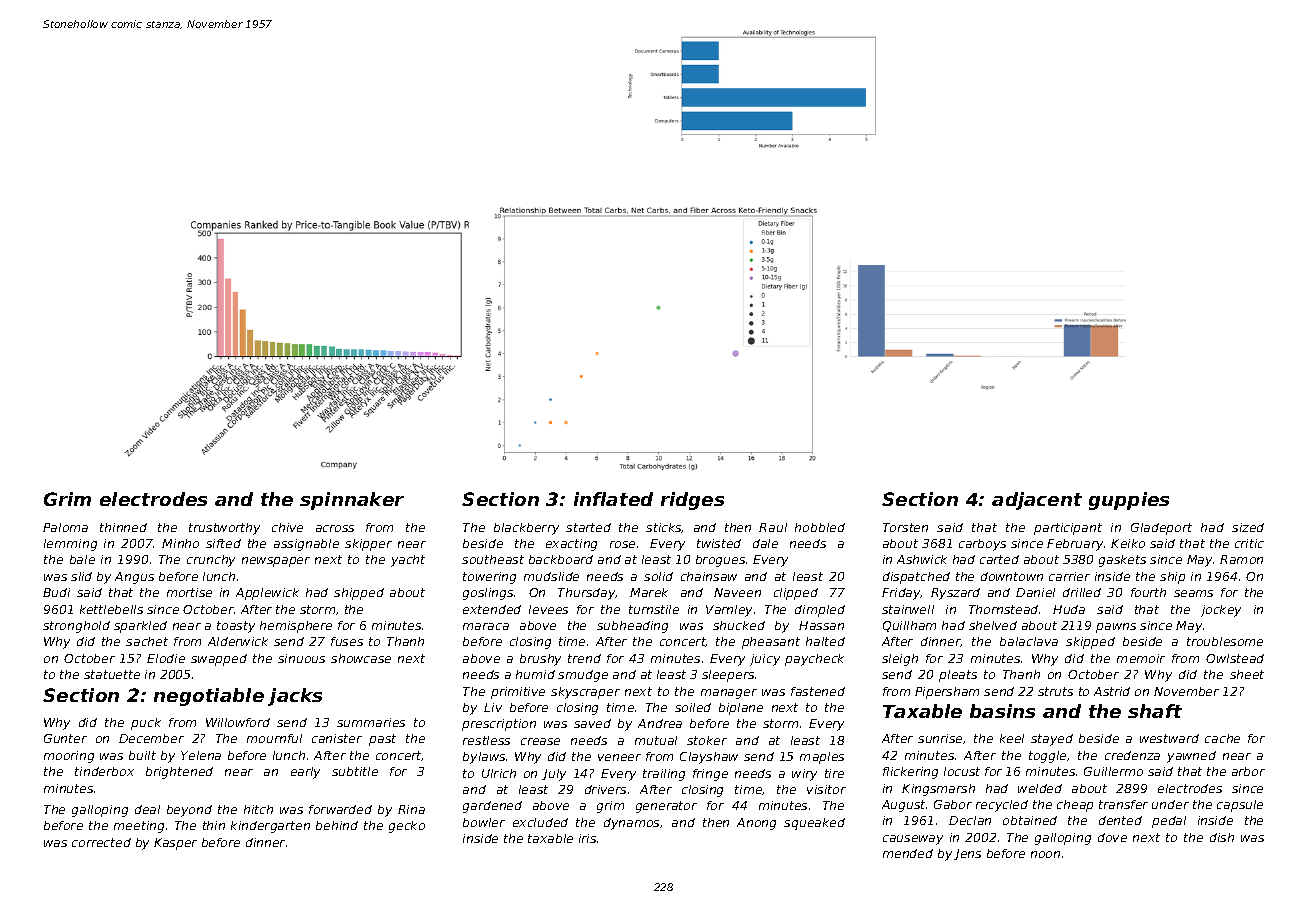 This page has height=924, width=1308. I want to click on newspaper, so click(276, 562).
